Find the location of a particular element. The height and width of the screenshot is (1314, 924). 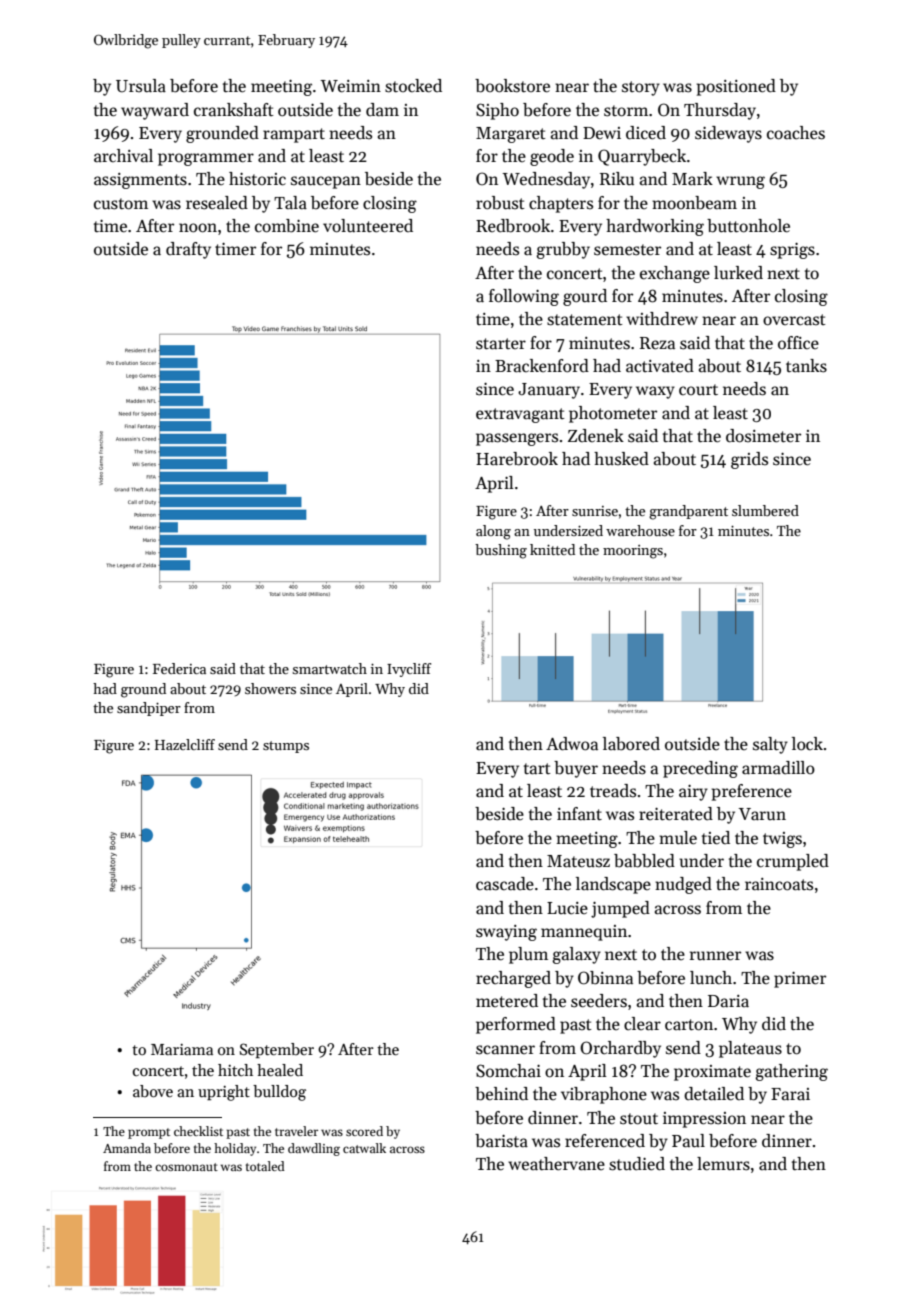

moonbeam is located at coordinates (694, 203).
